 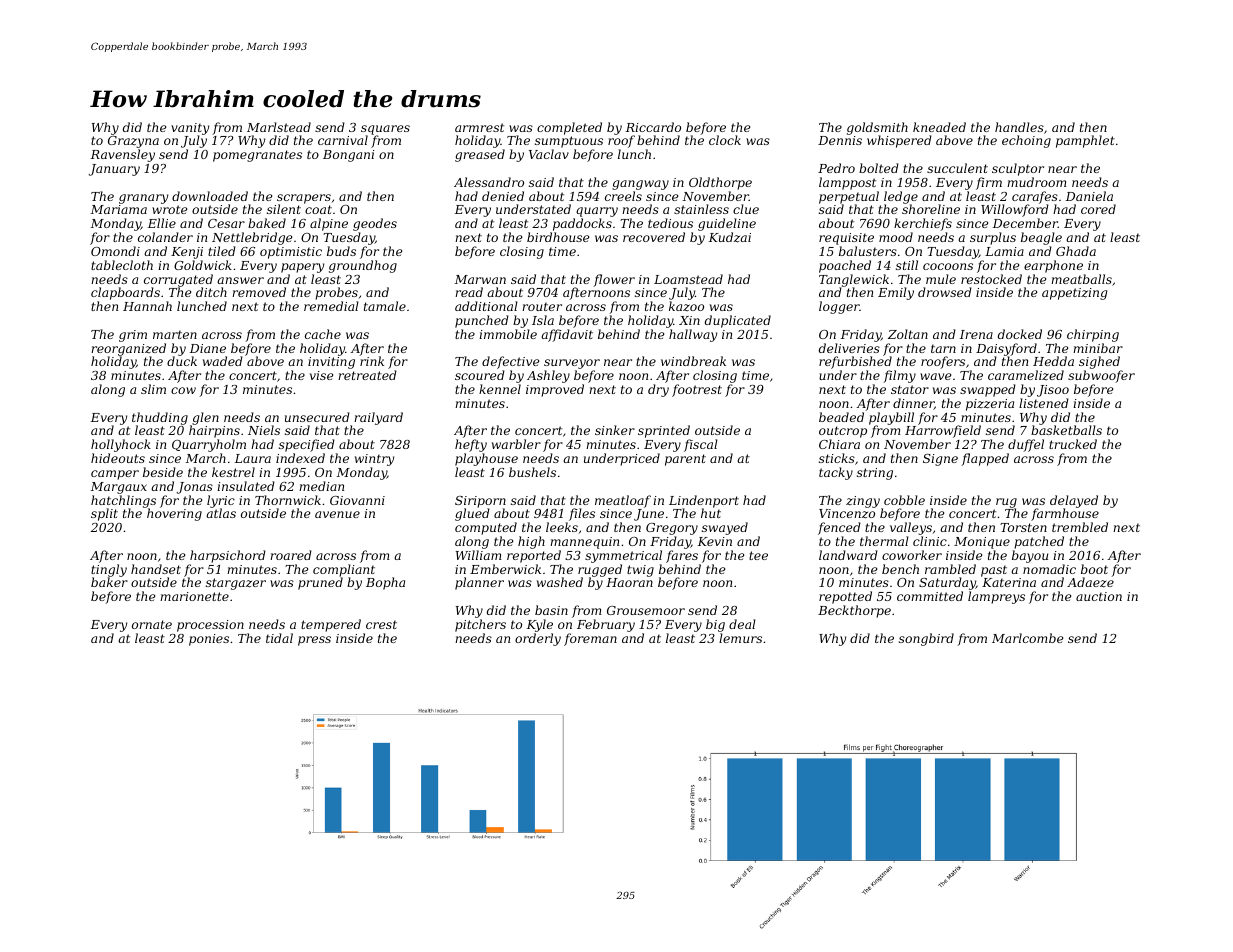 I want to click on vanity, so click(x=190, y=129).
